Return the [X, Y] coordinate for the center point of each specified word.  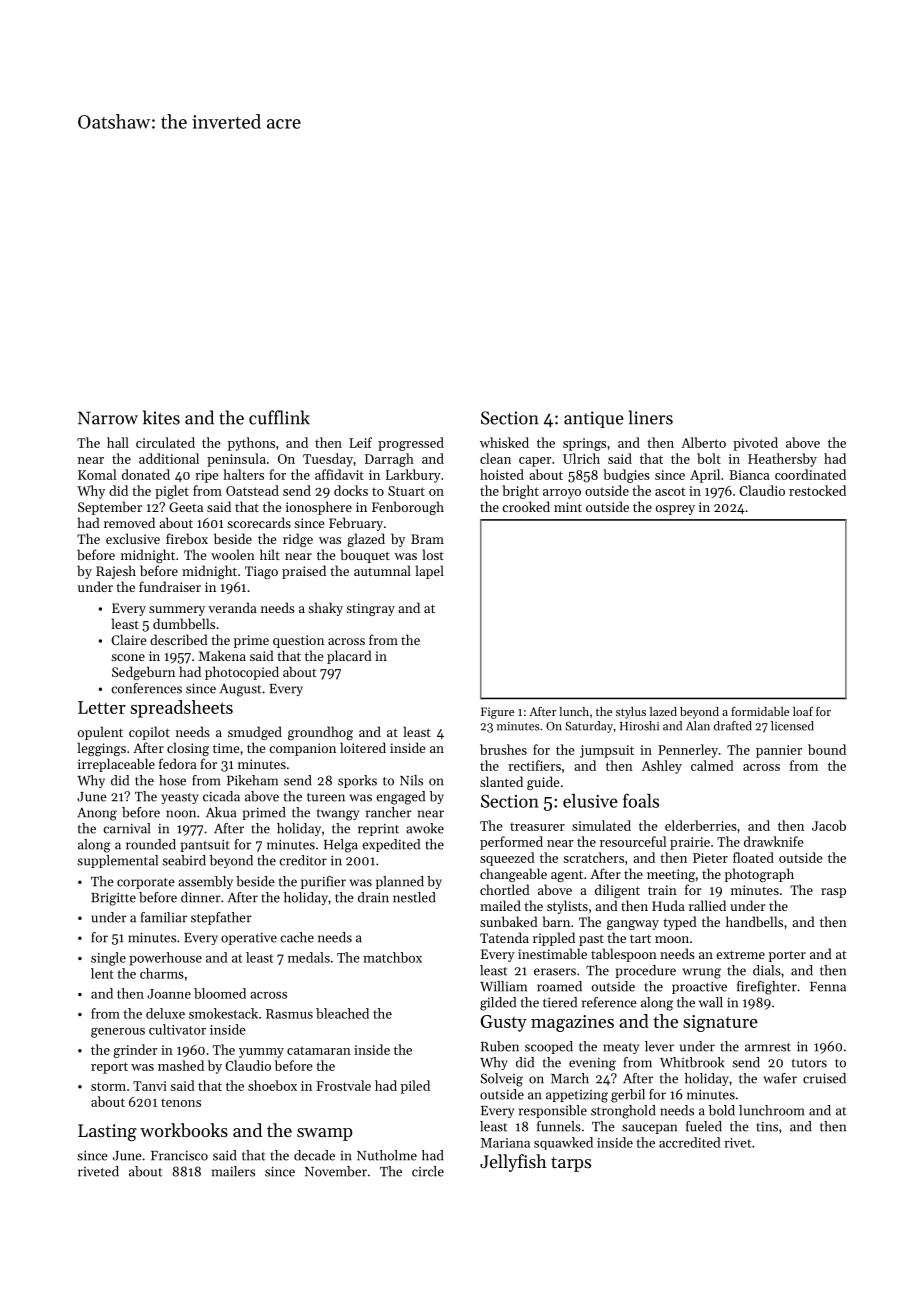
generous [118, 1033]
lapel [430, 572]
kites [161, 417]
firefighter [767, 988]
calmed [712, 765]
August [241, 690]
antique [594, 419]
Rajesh [116, 572]
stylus [631, 713]
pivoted [755, 444]
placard [349, 657]
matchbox [392, 957]
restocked [817, 490]
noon [181, 814]
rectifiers [534, 765]
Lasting [107, 1132]
